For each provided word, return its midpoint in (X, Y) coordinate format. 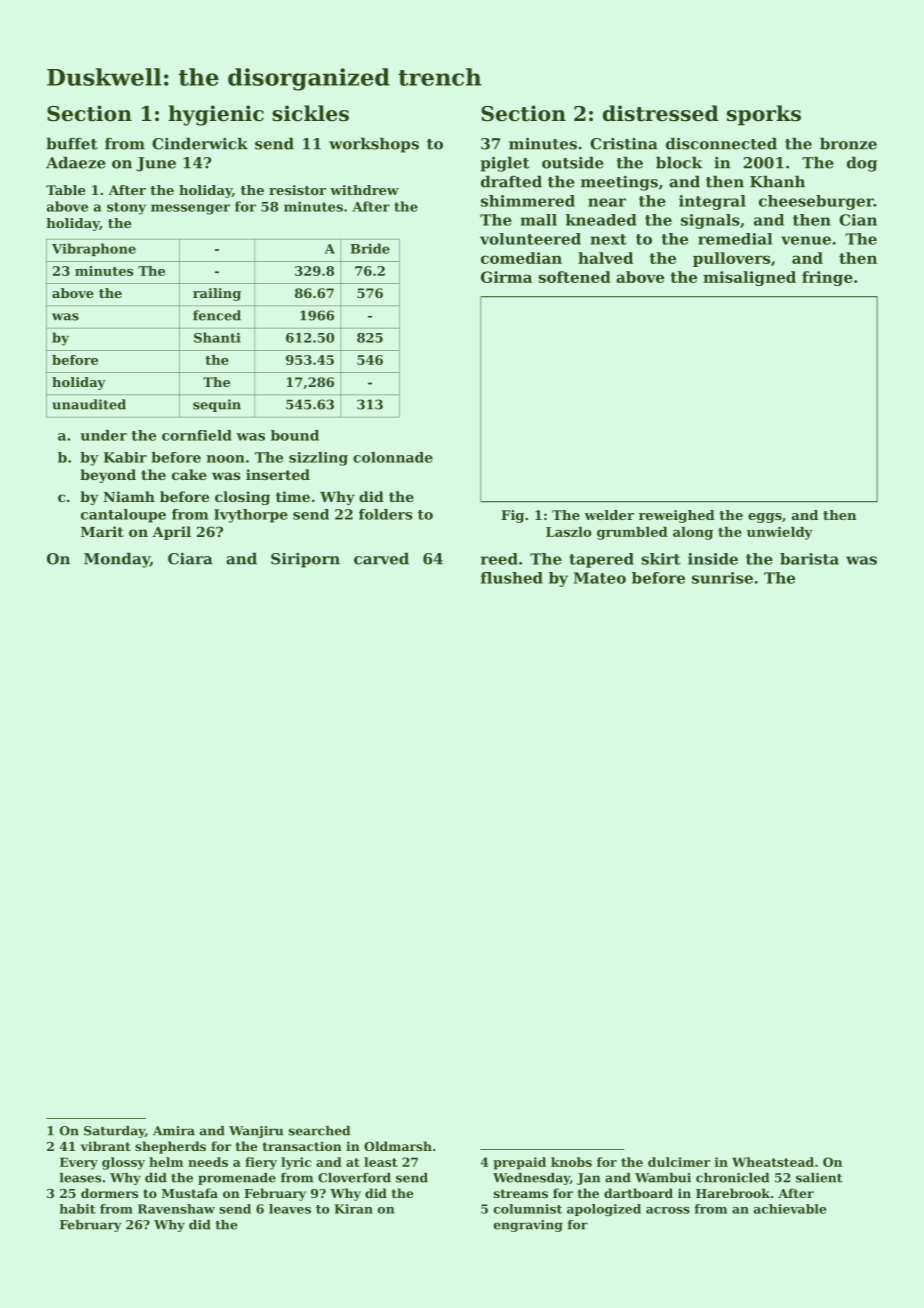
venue (806, 240)
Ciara (190, 559)
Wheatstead (773, 1162)
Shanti (217, 337)
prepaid (519, 1163)
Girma (506, 277)
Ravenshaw (176, 1209)
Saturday (114, 1132)
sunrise (722, 578)
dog (862, 164)
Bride (370, 248)
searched (319, 1131)
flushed (512, 578)
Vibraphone (94, 249)
